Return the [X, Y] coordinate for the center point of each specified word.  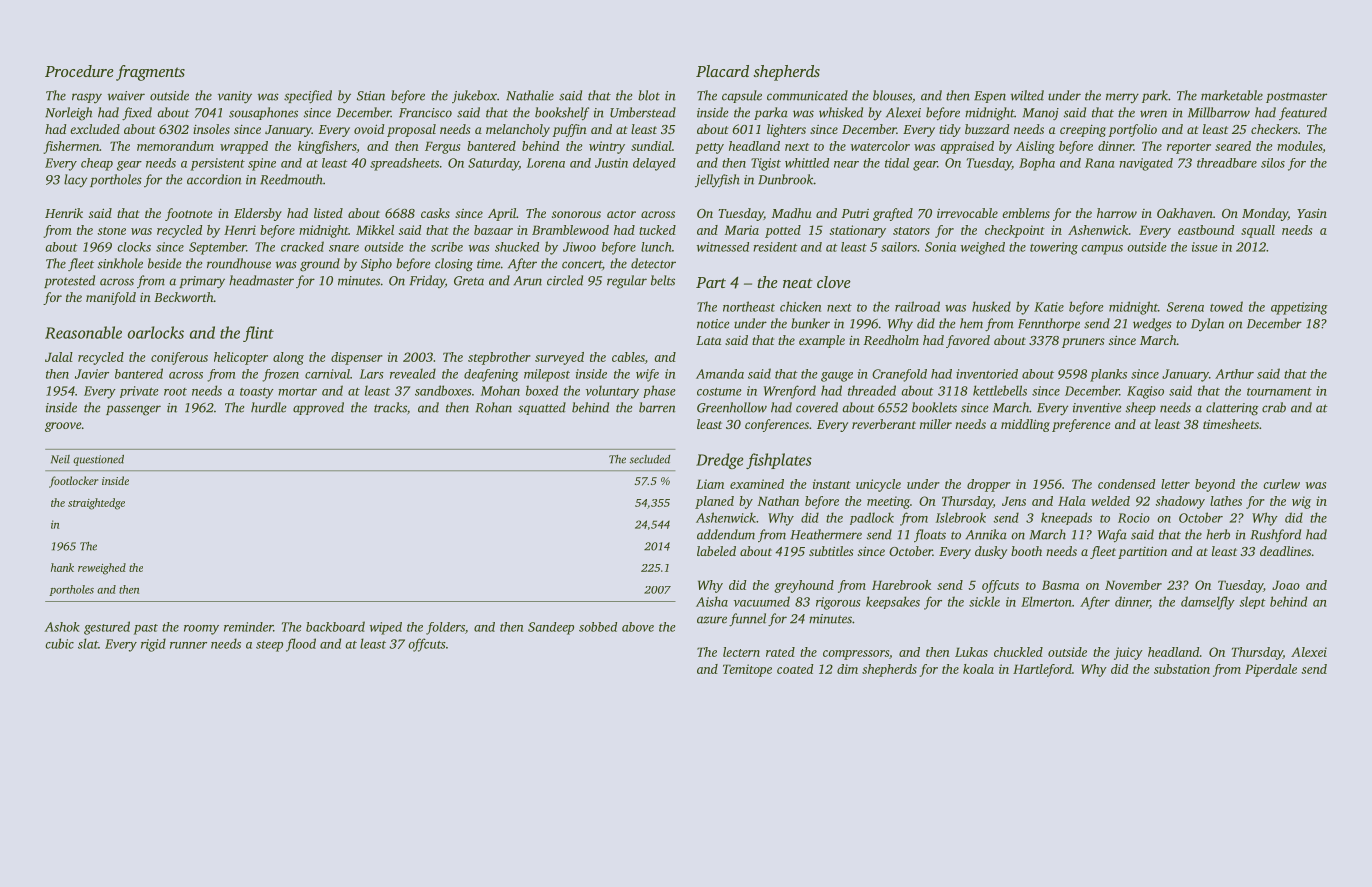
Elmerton [1046, 601]
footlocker [73, 482]
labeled [716, 551]
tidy [950, 130]
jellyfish [717, 181]
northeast [749, 306]
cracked [302, 246]
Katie [1049, 307]
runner [188, 645]
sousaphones [263, 113]
